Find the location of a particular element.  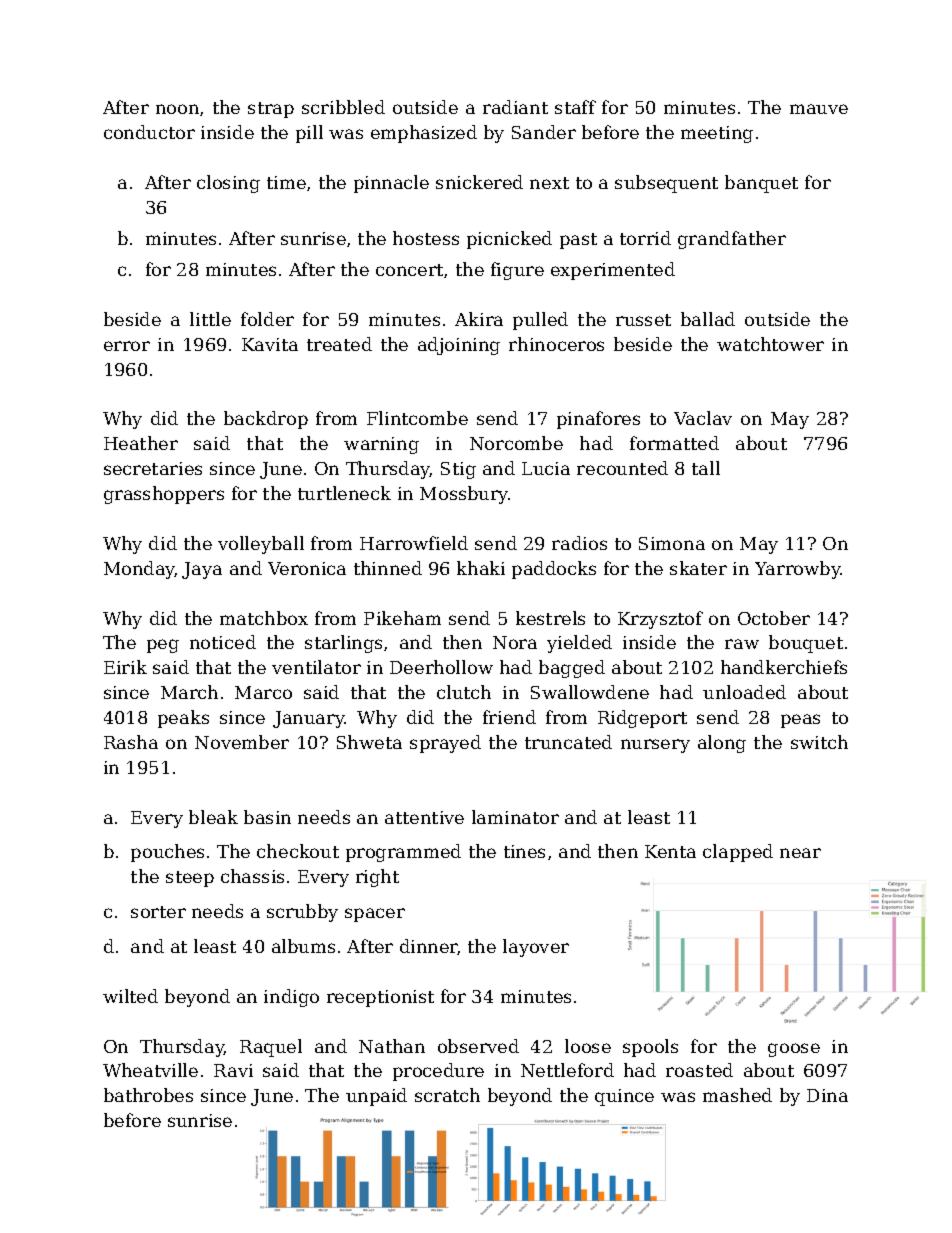

conductor is located at coordinates (149, 132).
